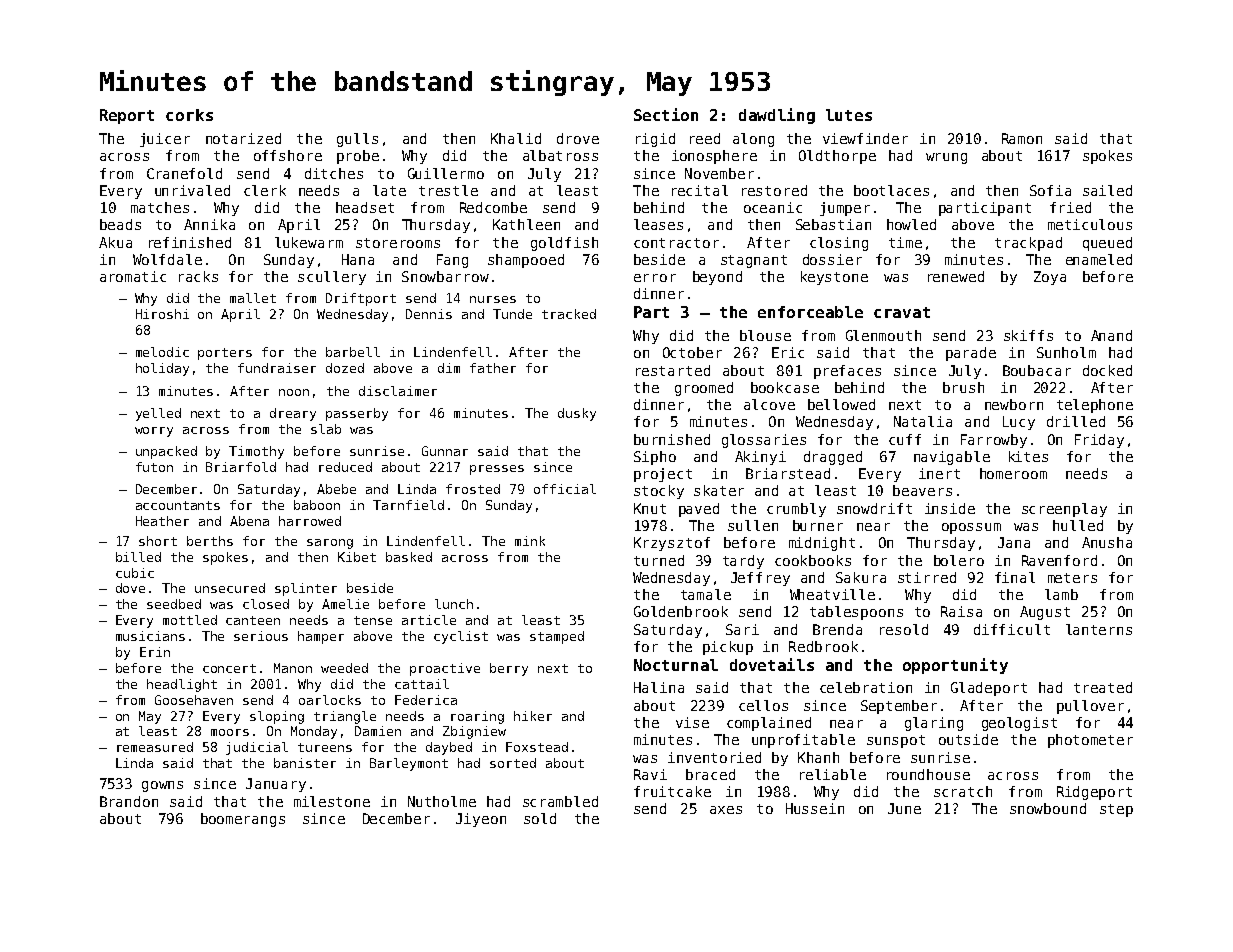 The image size is (1233, 952). What do you see at coordinates (939, 473) in the page?
I see `inert` at bounding box center [939, 473].
